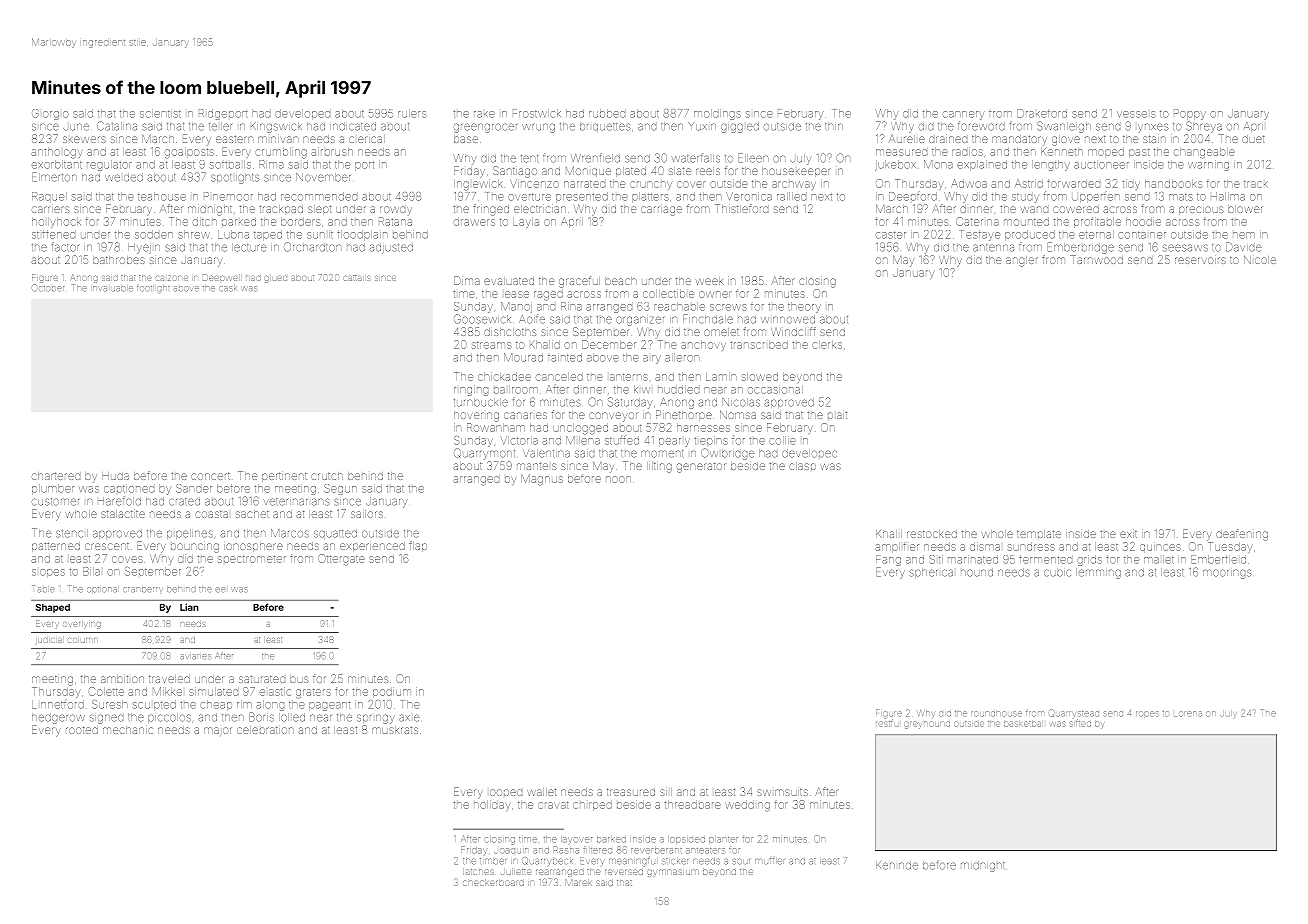 The image size is (1308, 924). I want to click on roundhouse, so click(996, 713).
